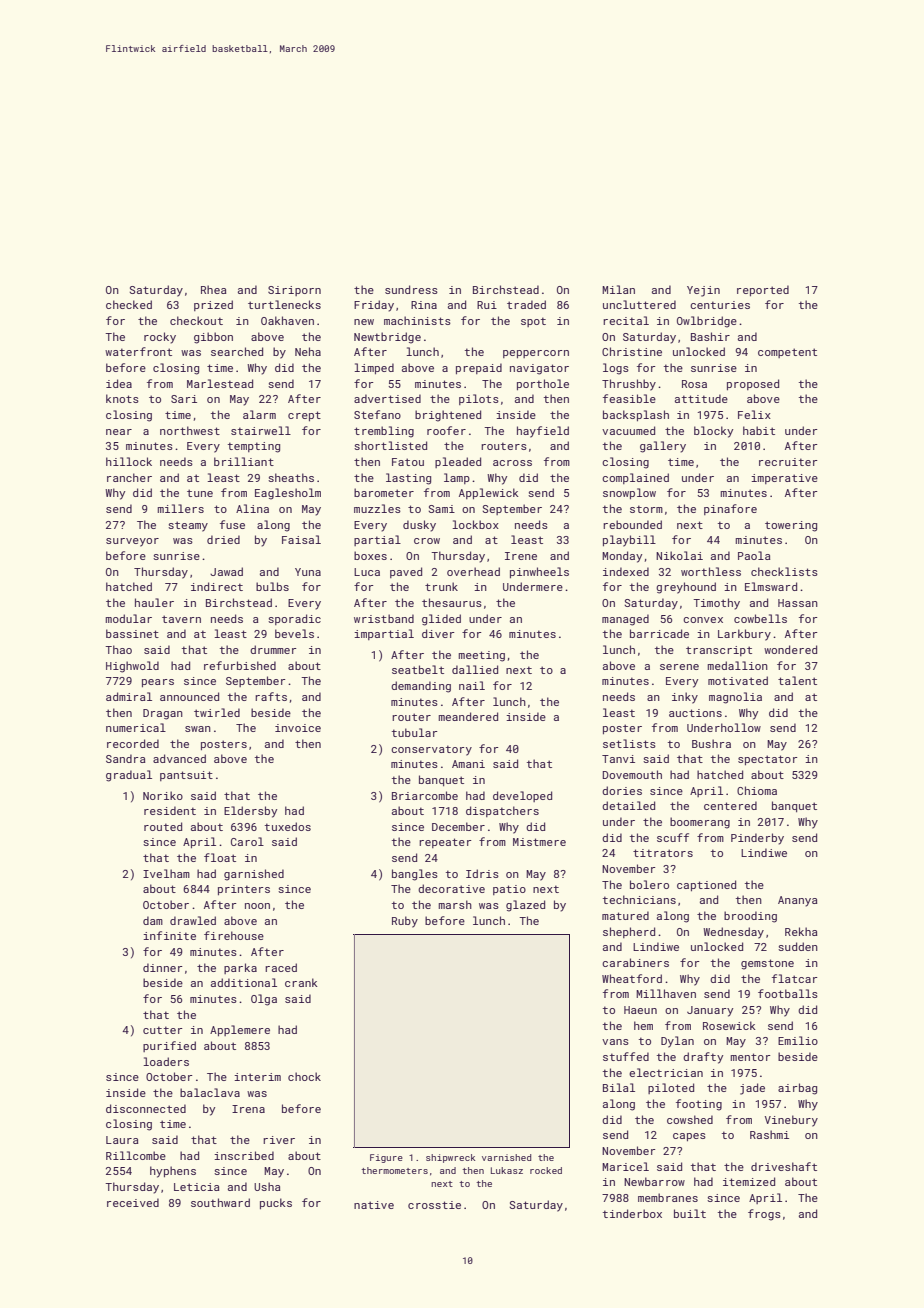 The image size is (924, 1308). Describe the element at coordinates (434, 1205) in the page. I see `crosstie` at that location.
